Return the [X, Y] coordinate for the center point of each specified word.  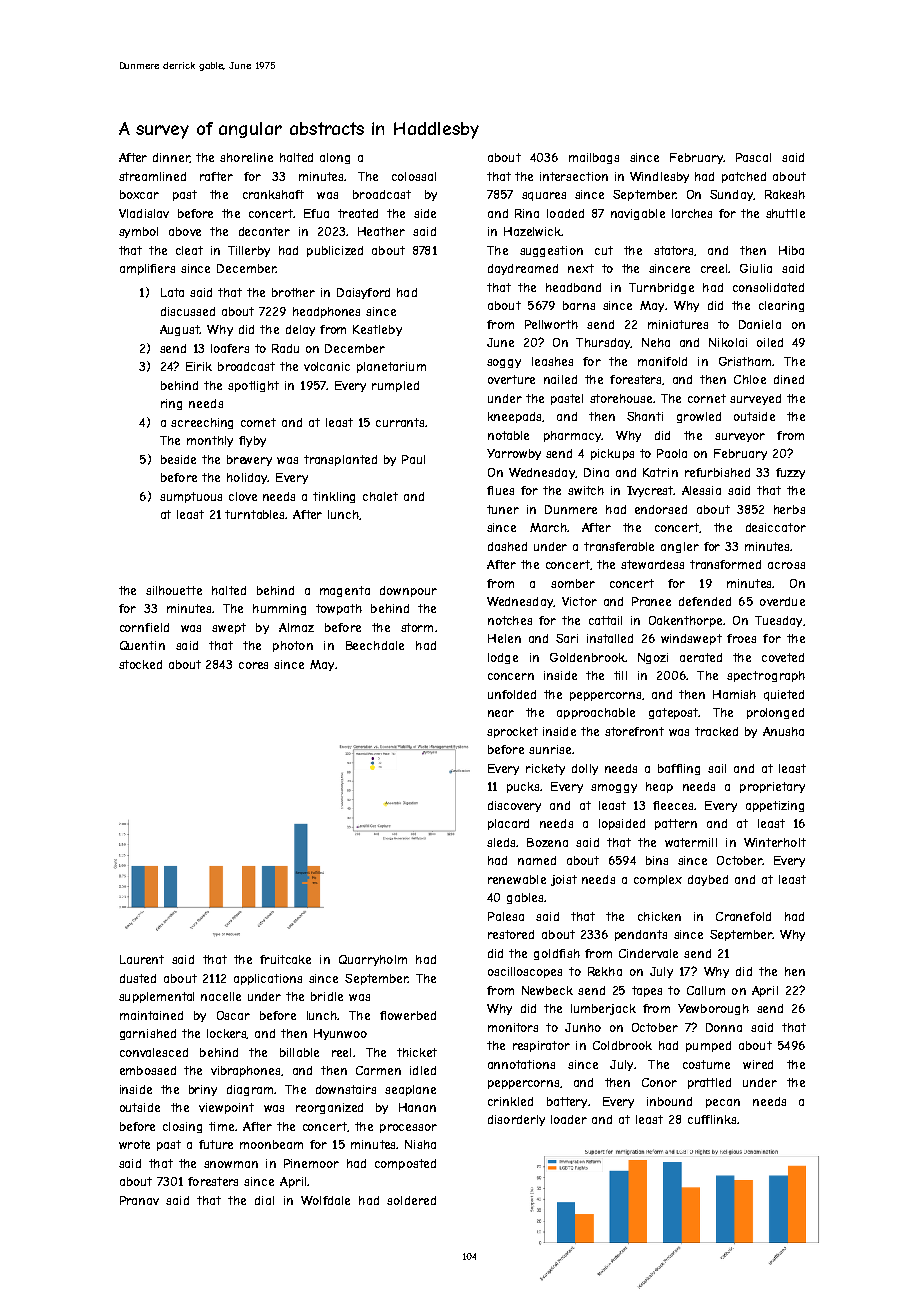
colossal [414, 176]
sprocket [512, 732]
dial [264, 1200]
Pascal [753, 157]
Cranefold [743, 916]
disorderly [516, 1120]
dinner [171, 158]
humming [279, 609]
